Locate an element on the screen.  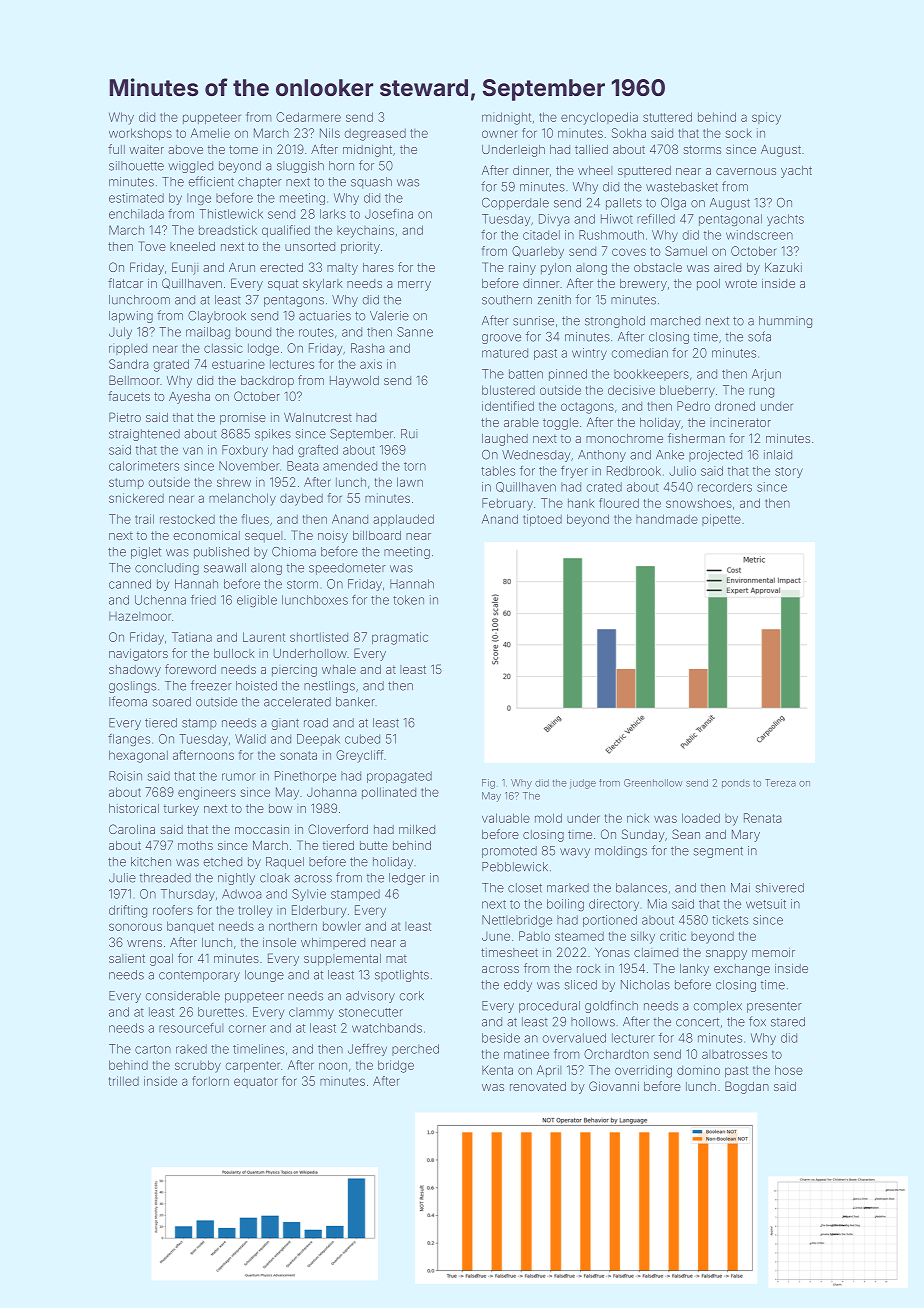
degreased is located at coordinates (375, 135).
